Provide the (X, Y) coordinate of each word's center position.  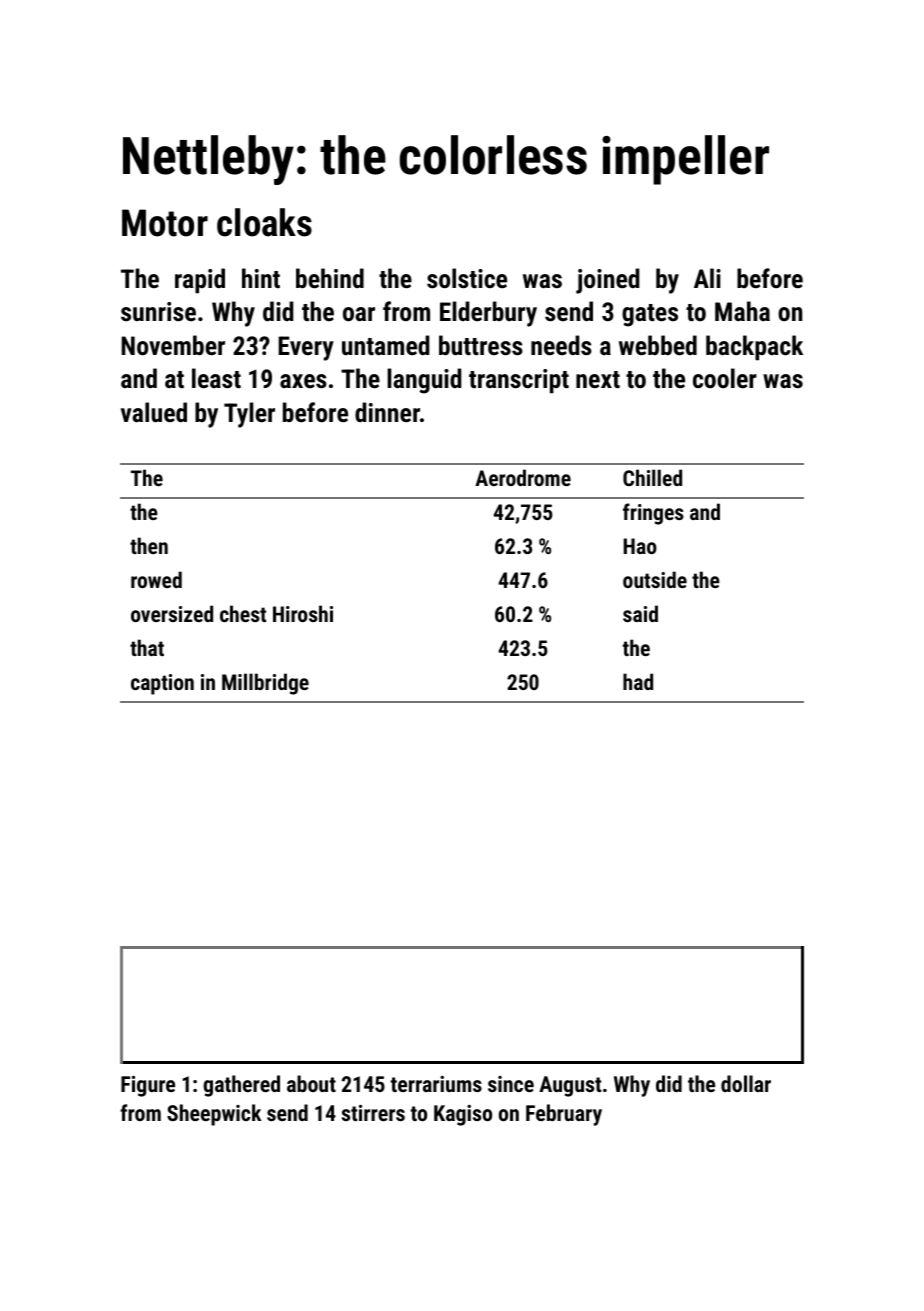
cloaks (264, 222)
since (511, 1084)
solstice (467, 278)
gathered (241, 1086)
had (638, 681)
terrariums (436, 1084)
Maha (742, 311)
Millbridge (265, 684)
